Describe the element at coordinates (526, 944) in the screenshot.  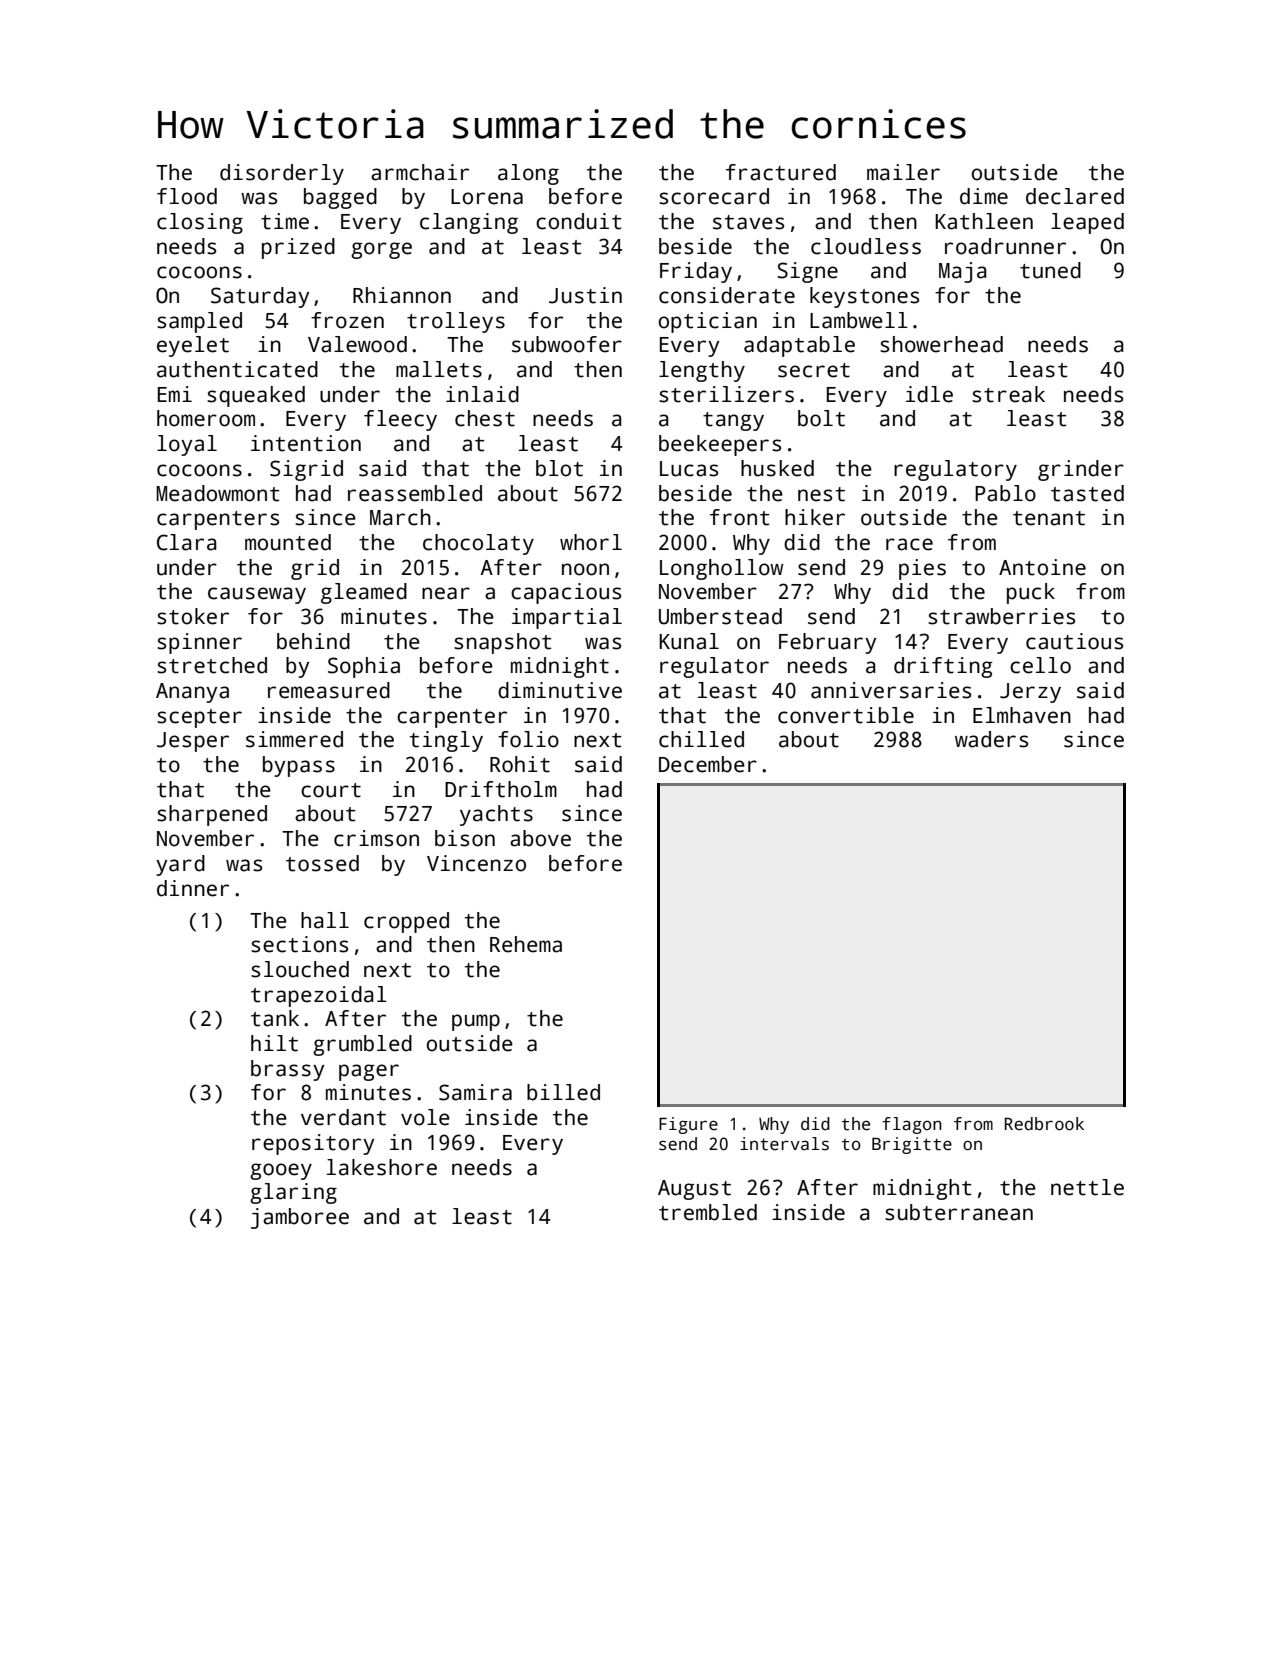
I see `Rehema` at that location.
